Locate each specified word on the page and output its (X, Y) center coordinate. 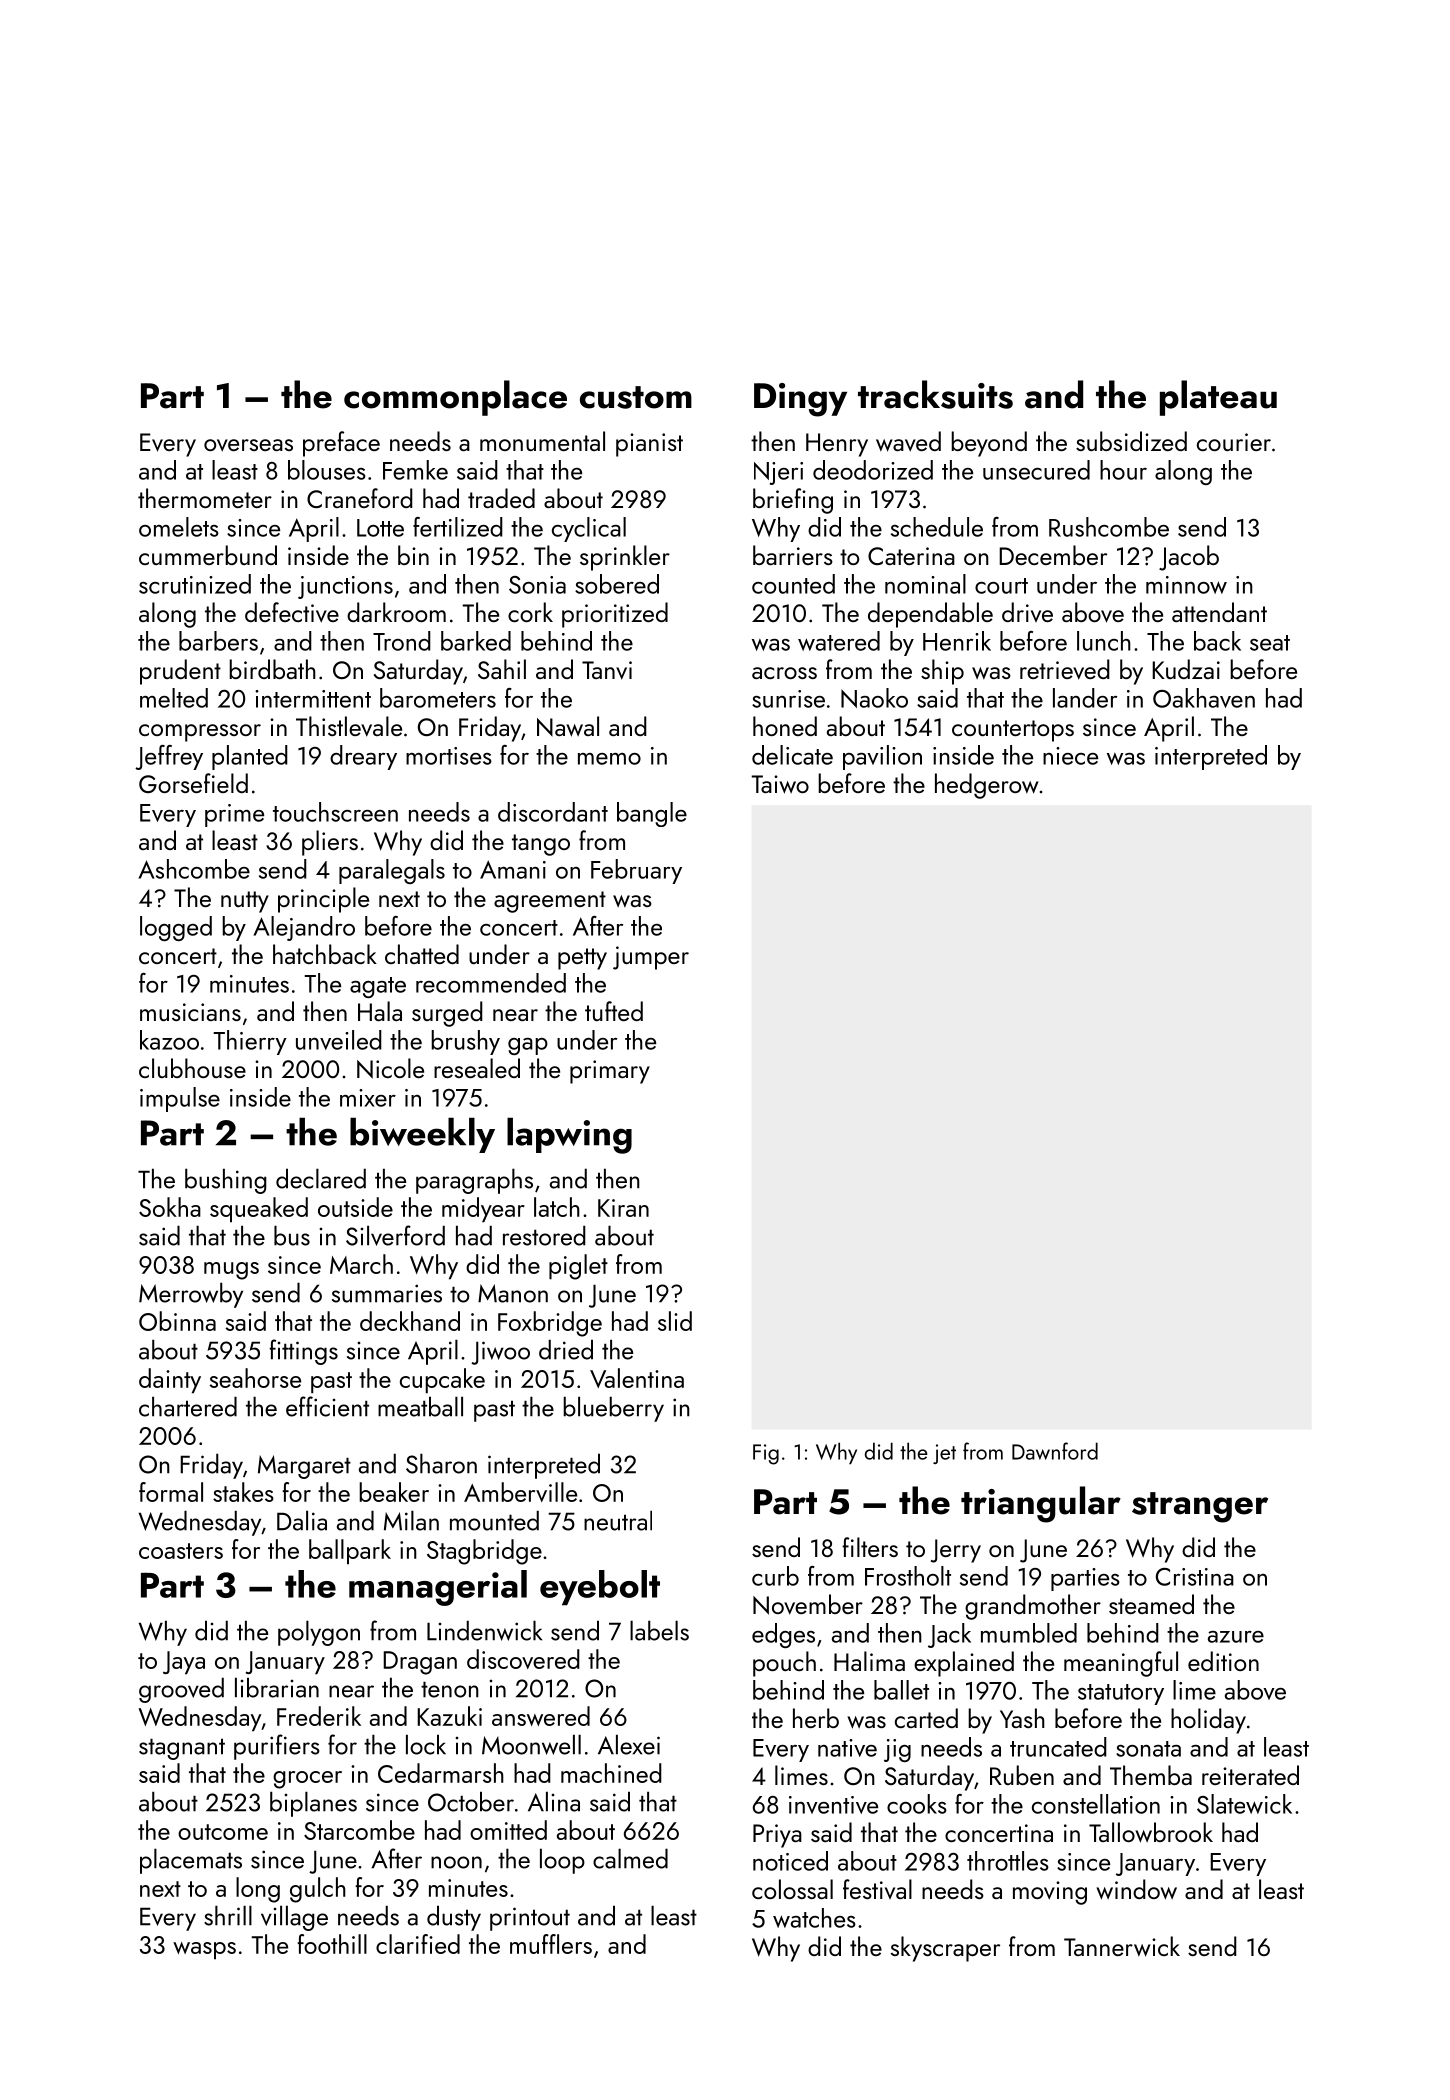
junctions (345, 587)
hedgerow (987, 786)
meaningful (1121, 1664)
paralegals (392, 871)
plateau (1218, 398)
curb (775, 1576)
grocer (307, 1780)
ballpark (350, 1552)
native (847, 1748)
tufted (614, 1011)
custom (636, 397)
